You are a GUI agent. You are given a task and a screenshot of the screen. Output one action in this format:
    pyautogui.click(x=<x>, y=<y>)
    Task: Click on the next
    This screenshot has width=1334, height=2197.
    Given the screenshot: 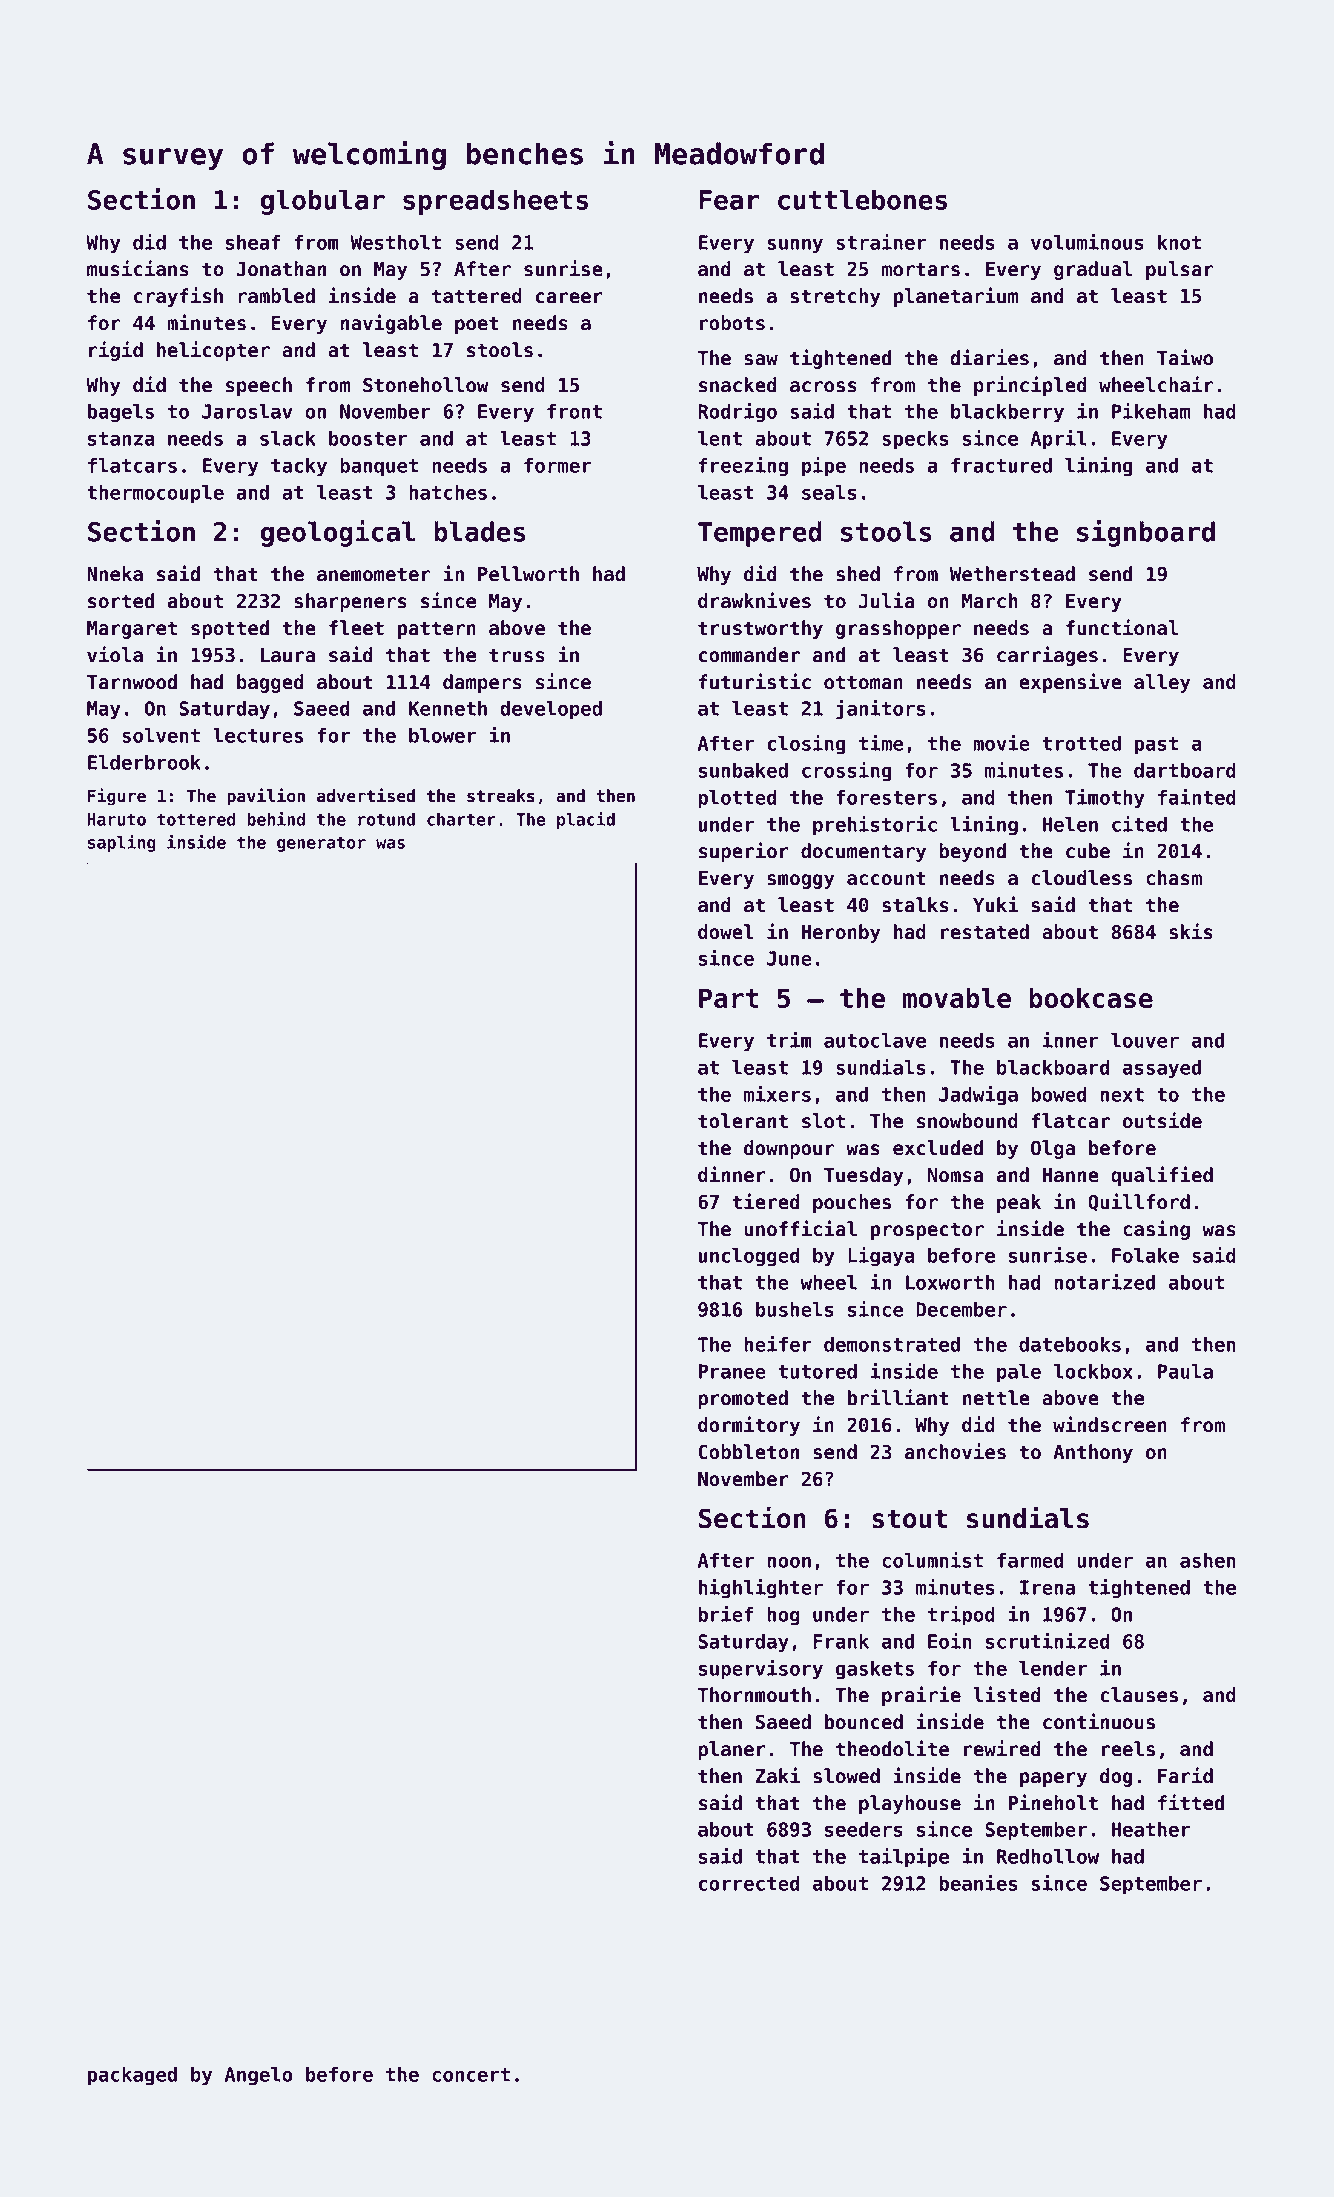 What is the action you would take?
    pyautogui.click(x=1122, y=1095)
